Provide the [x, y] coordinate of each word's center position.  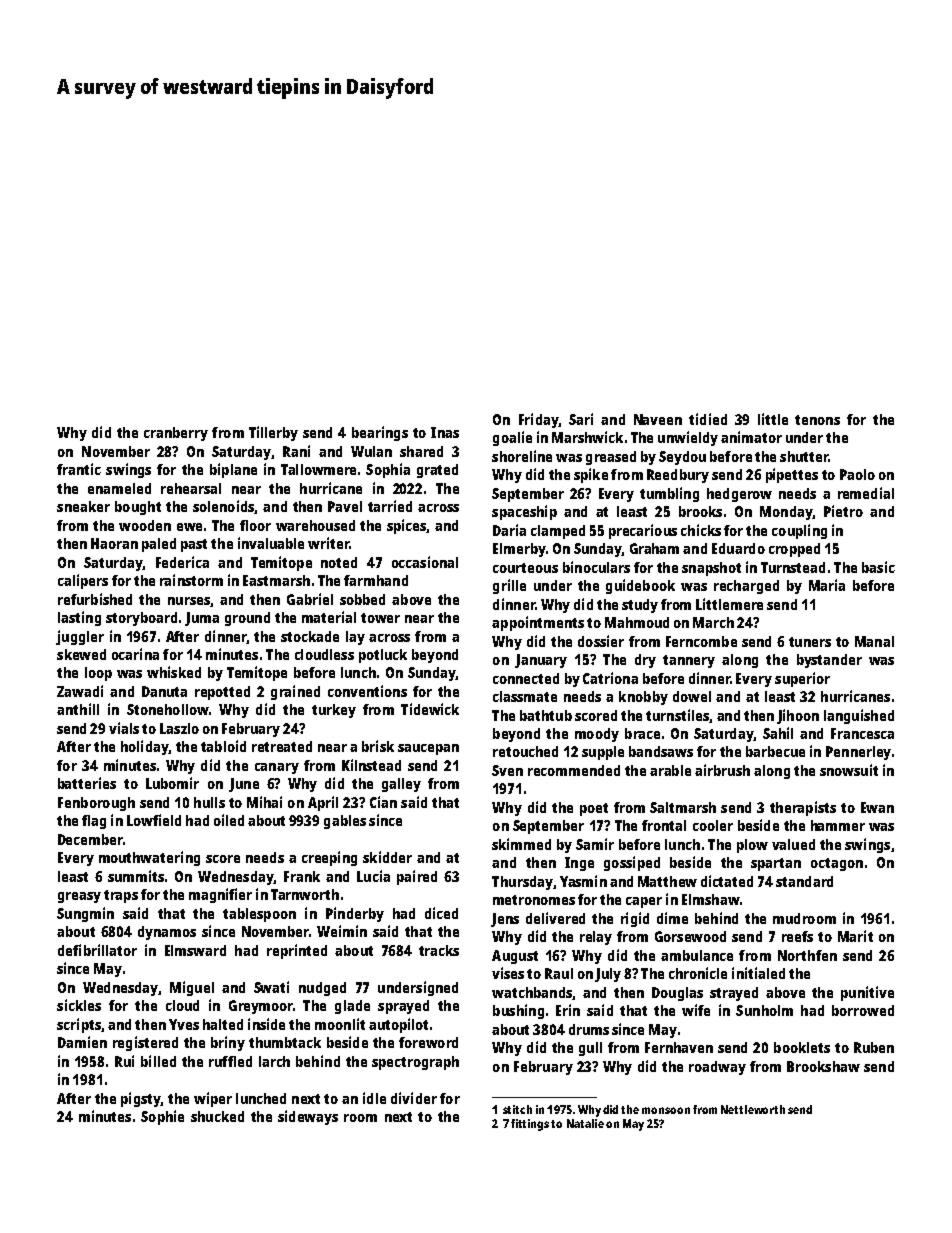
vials [124, 728]
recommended [574, 770]
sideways [308, 1117]
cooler [713, 825]
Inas [445, 432]
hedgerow [739, 495]
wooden [145, 525]
